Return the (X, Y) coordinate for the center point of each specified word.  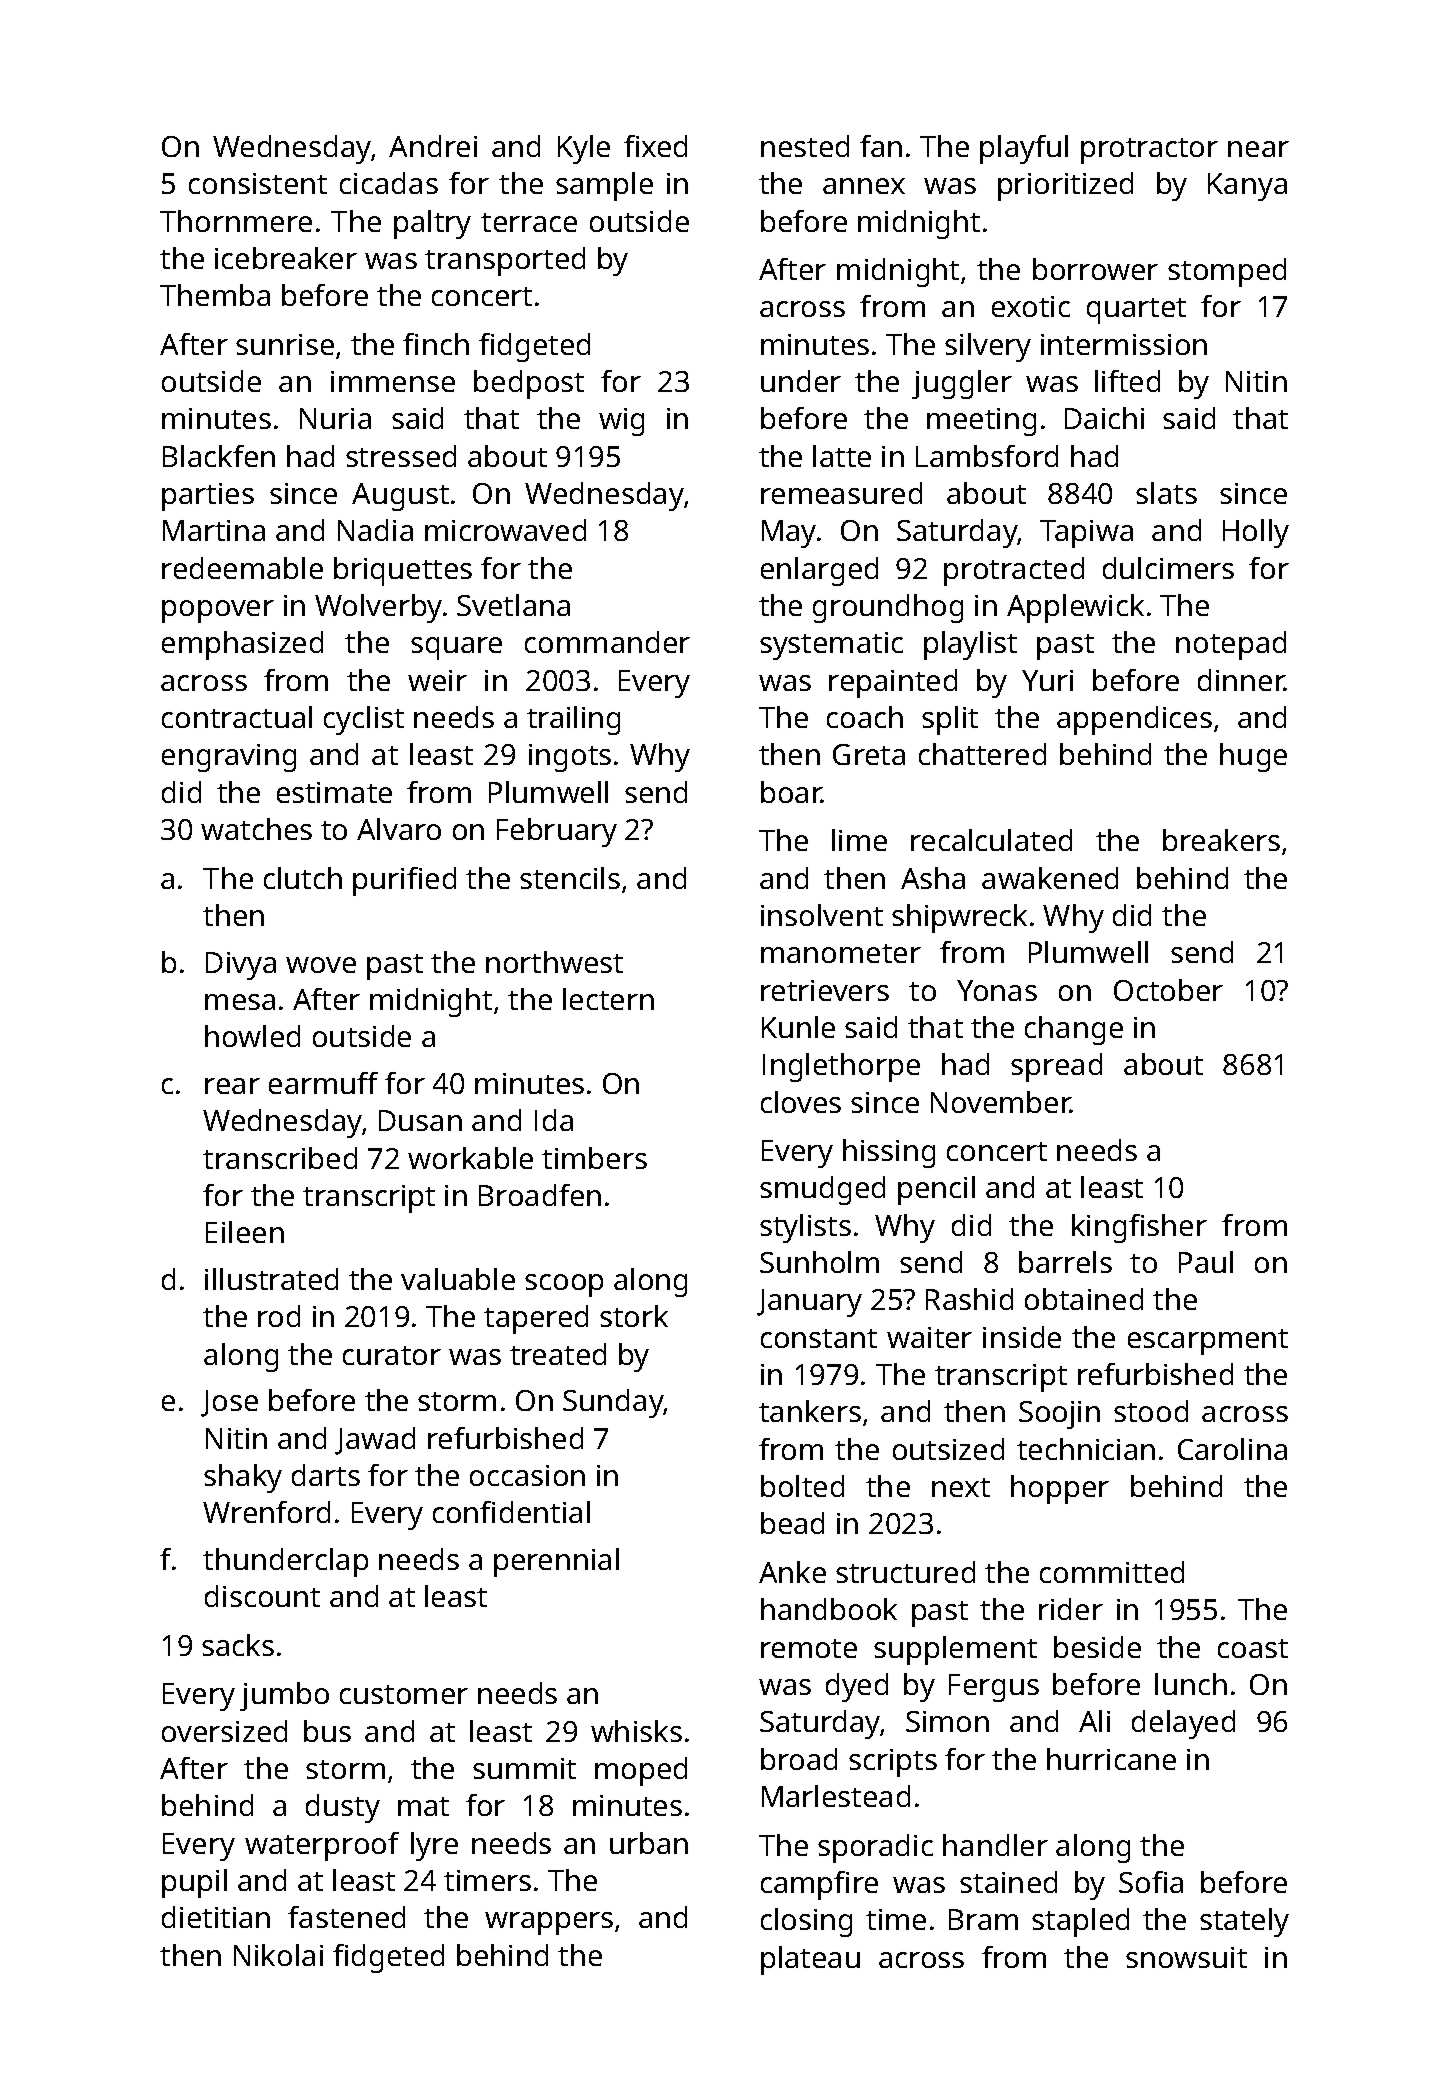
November (1001, 1102)
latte (842, 456)
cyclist (364, 720)
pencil (936, 1190)
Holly (1256, 533)
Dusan (420, 1120)
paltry (432, 224)
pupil (194, 1883)
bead (792, 1523)
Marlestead (836, 1796)
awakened (1050, 878)
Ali (1094, 1721)
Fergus (994, 1688)
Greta (869, 754)
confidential (511, 1512)
